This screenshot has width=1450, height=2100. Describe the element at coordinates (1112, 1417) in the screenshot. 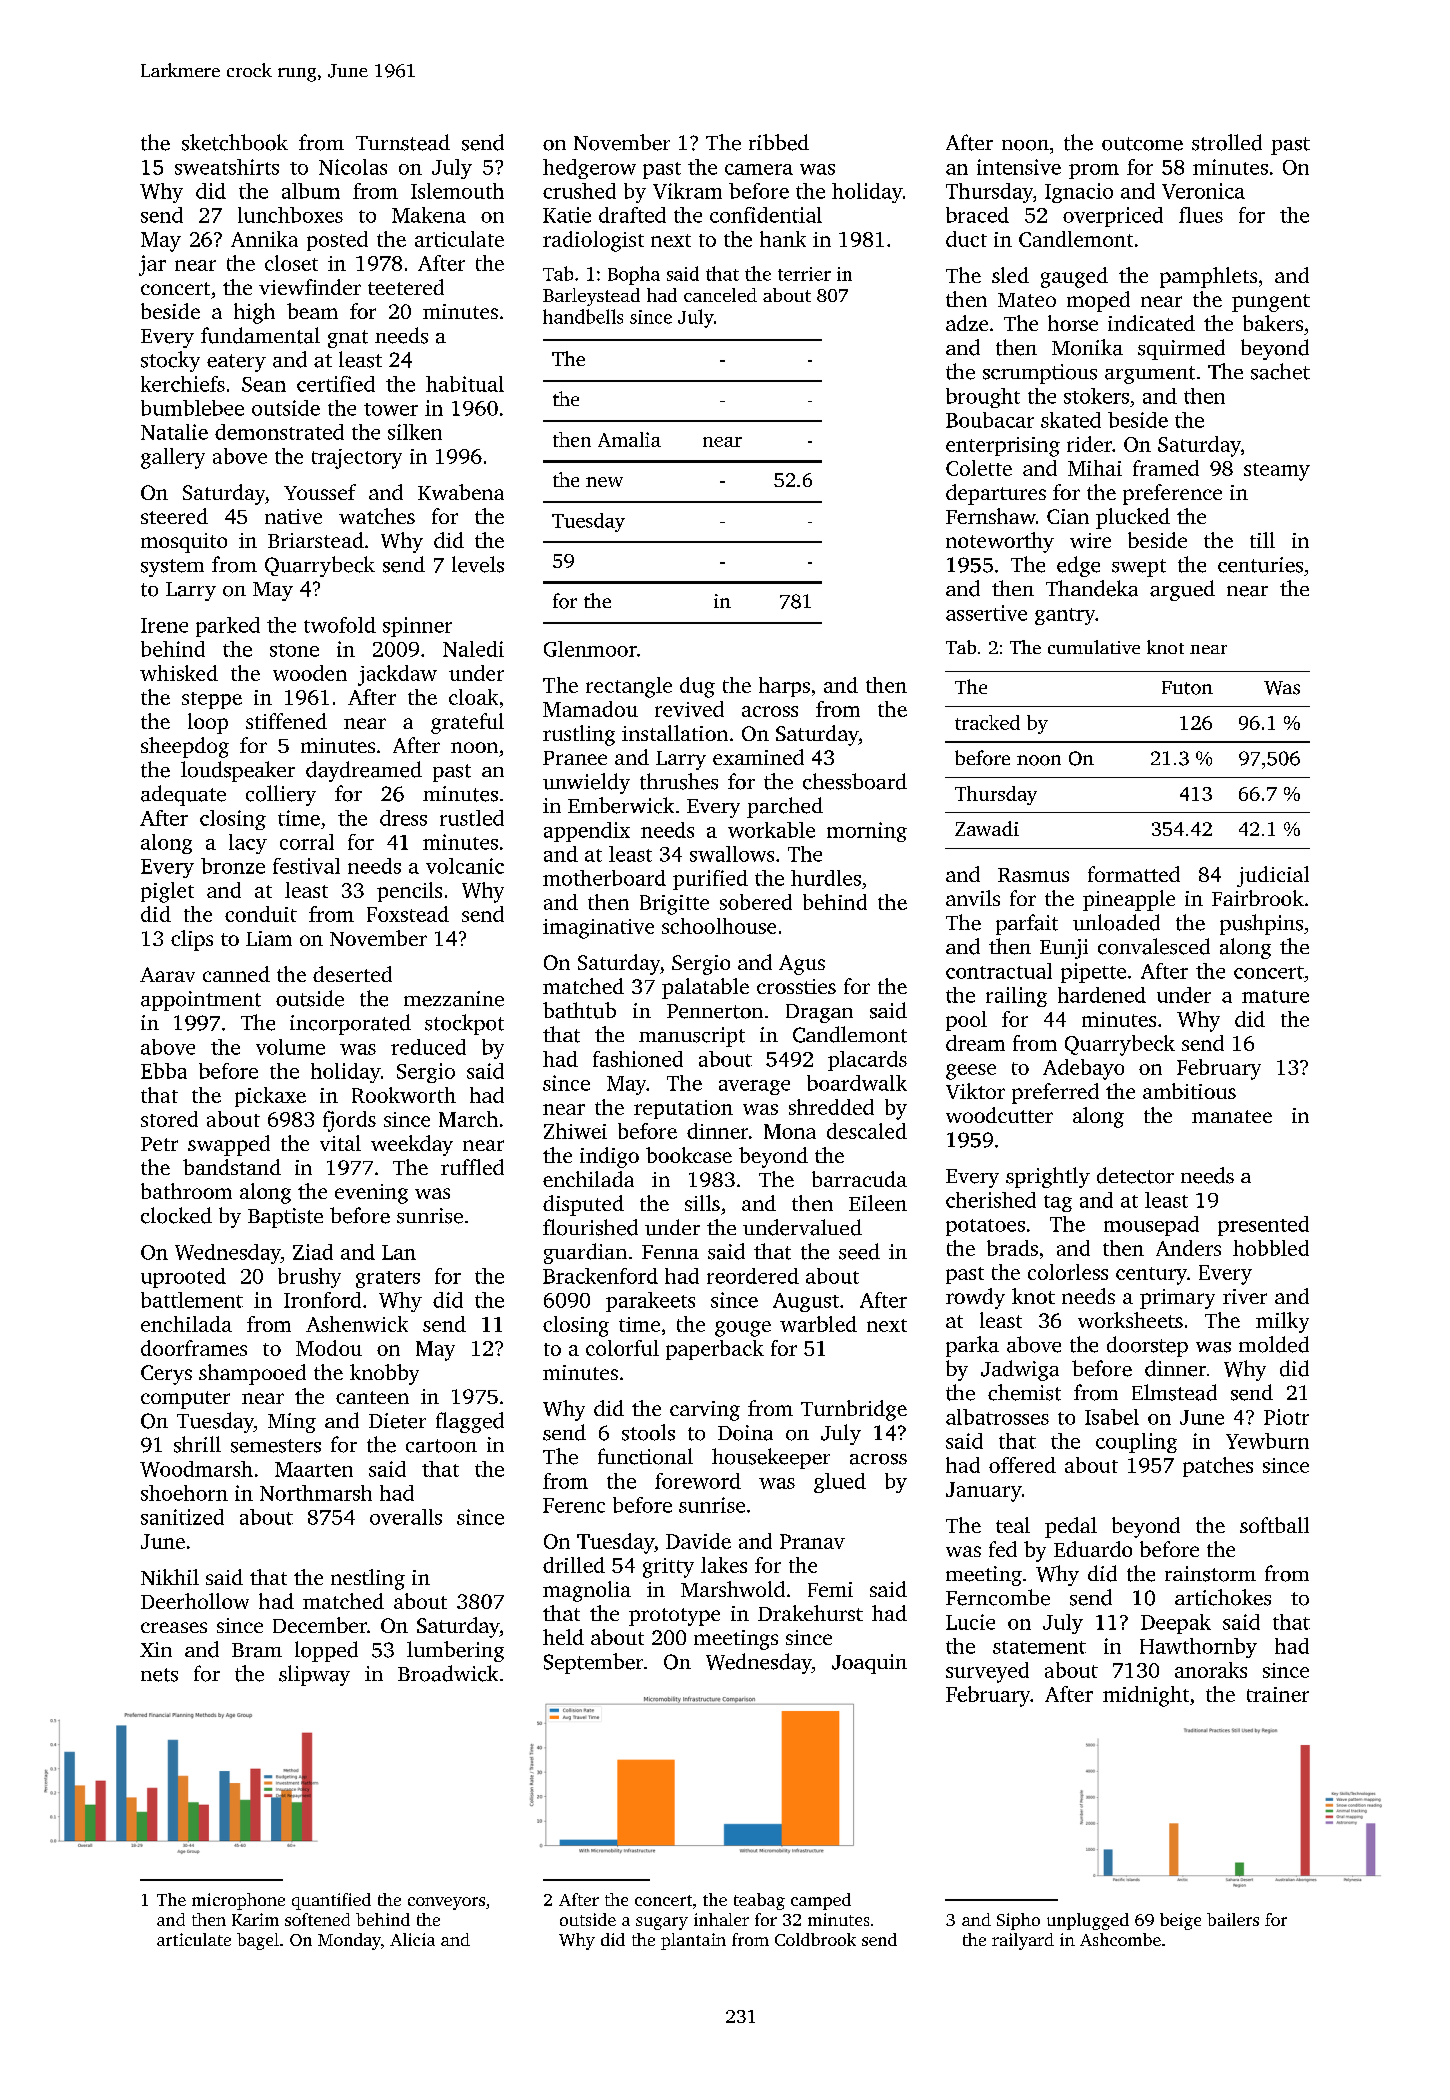

I see `Isabel` at that location.
